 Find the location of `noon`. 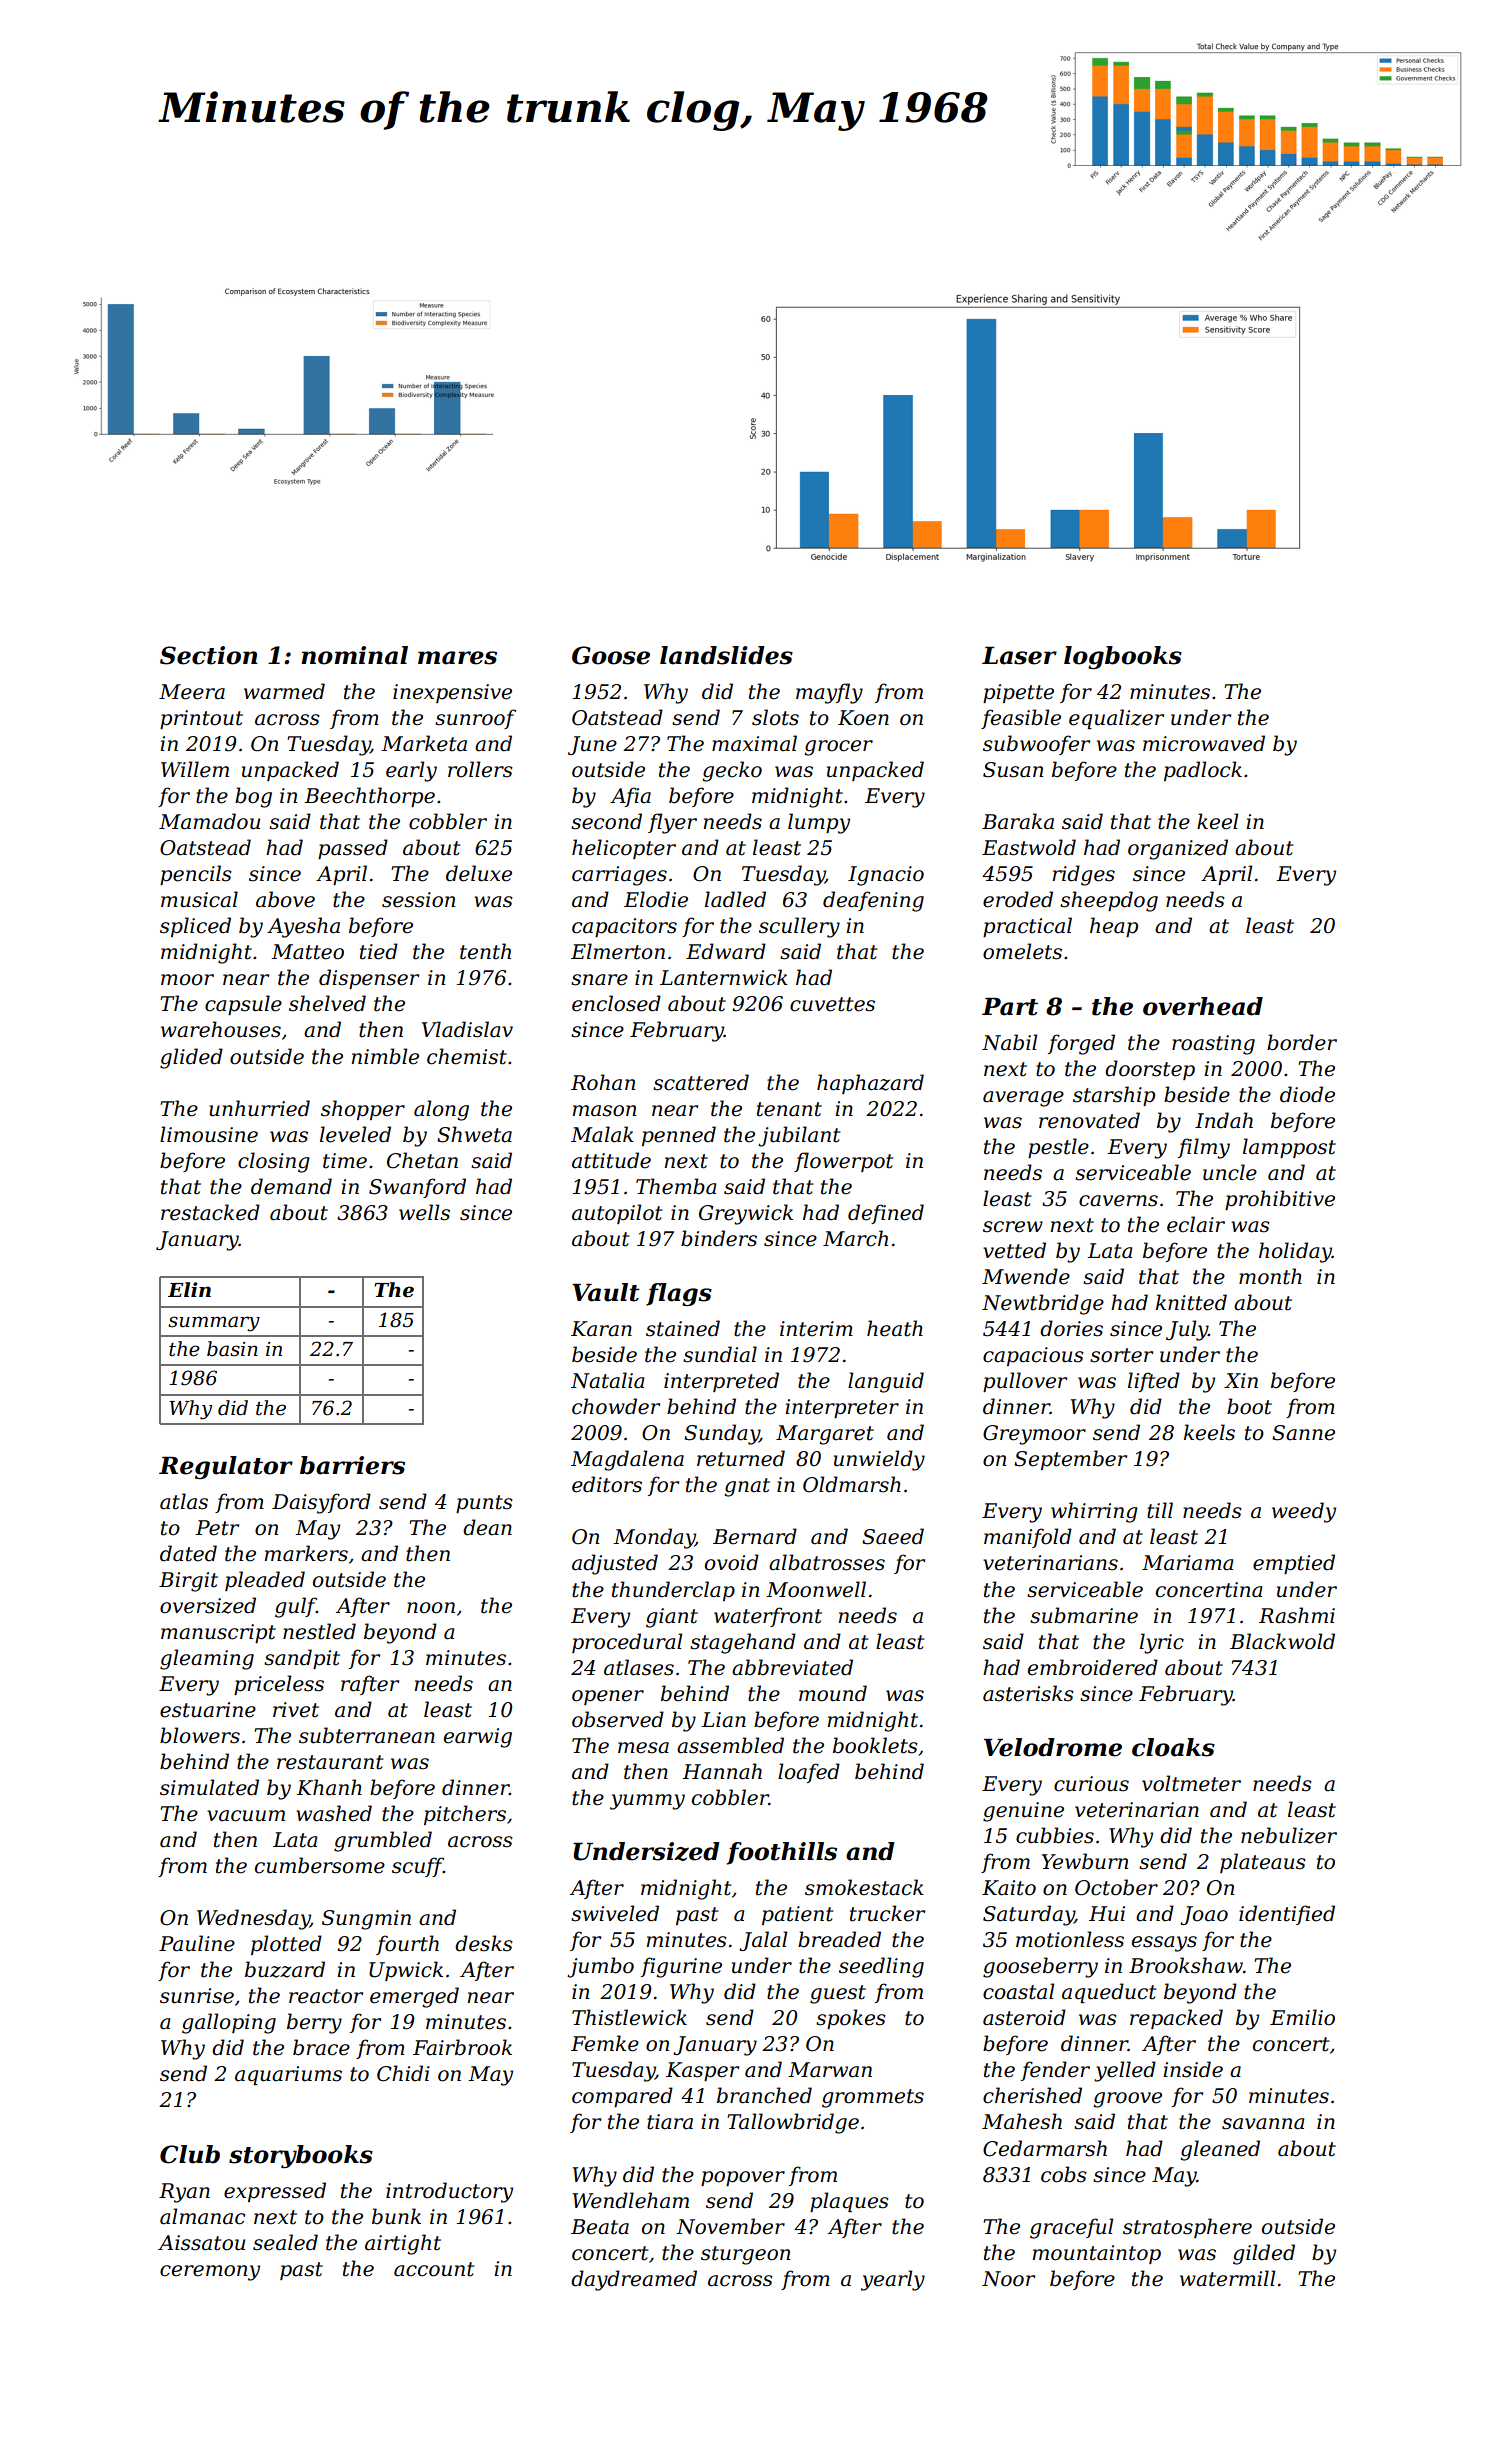

noon is located at coordinates (431, 1608).
